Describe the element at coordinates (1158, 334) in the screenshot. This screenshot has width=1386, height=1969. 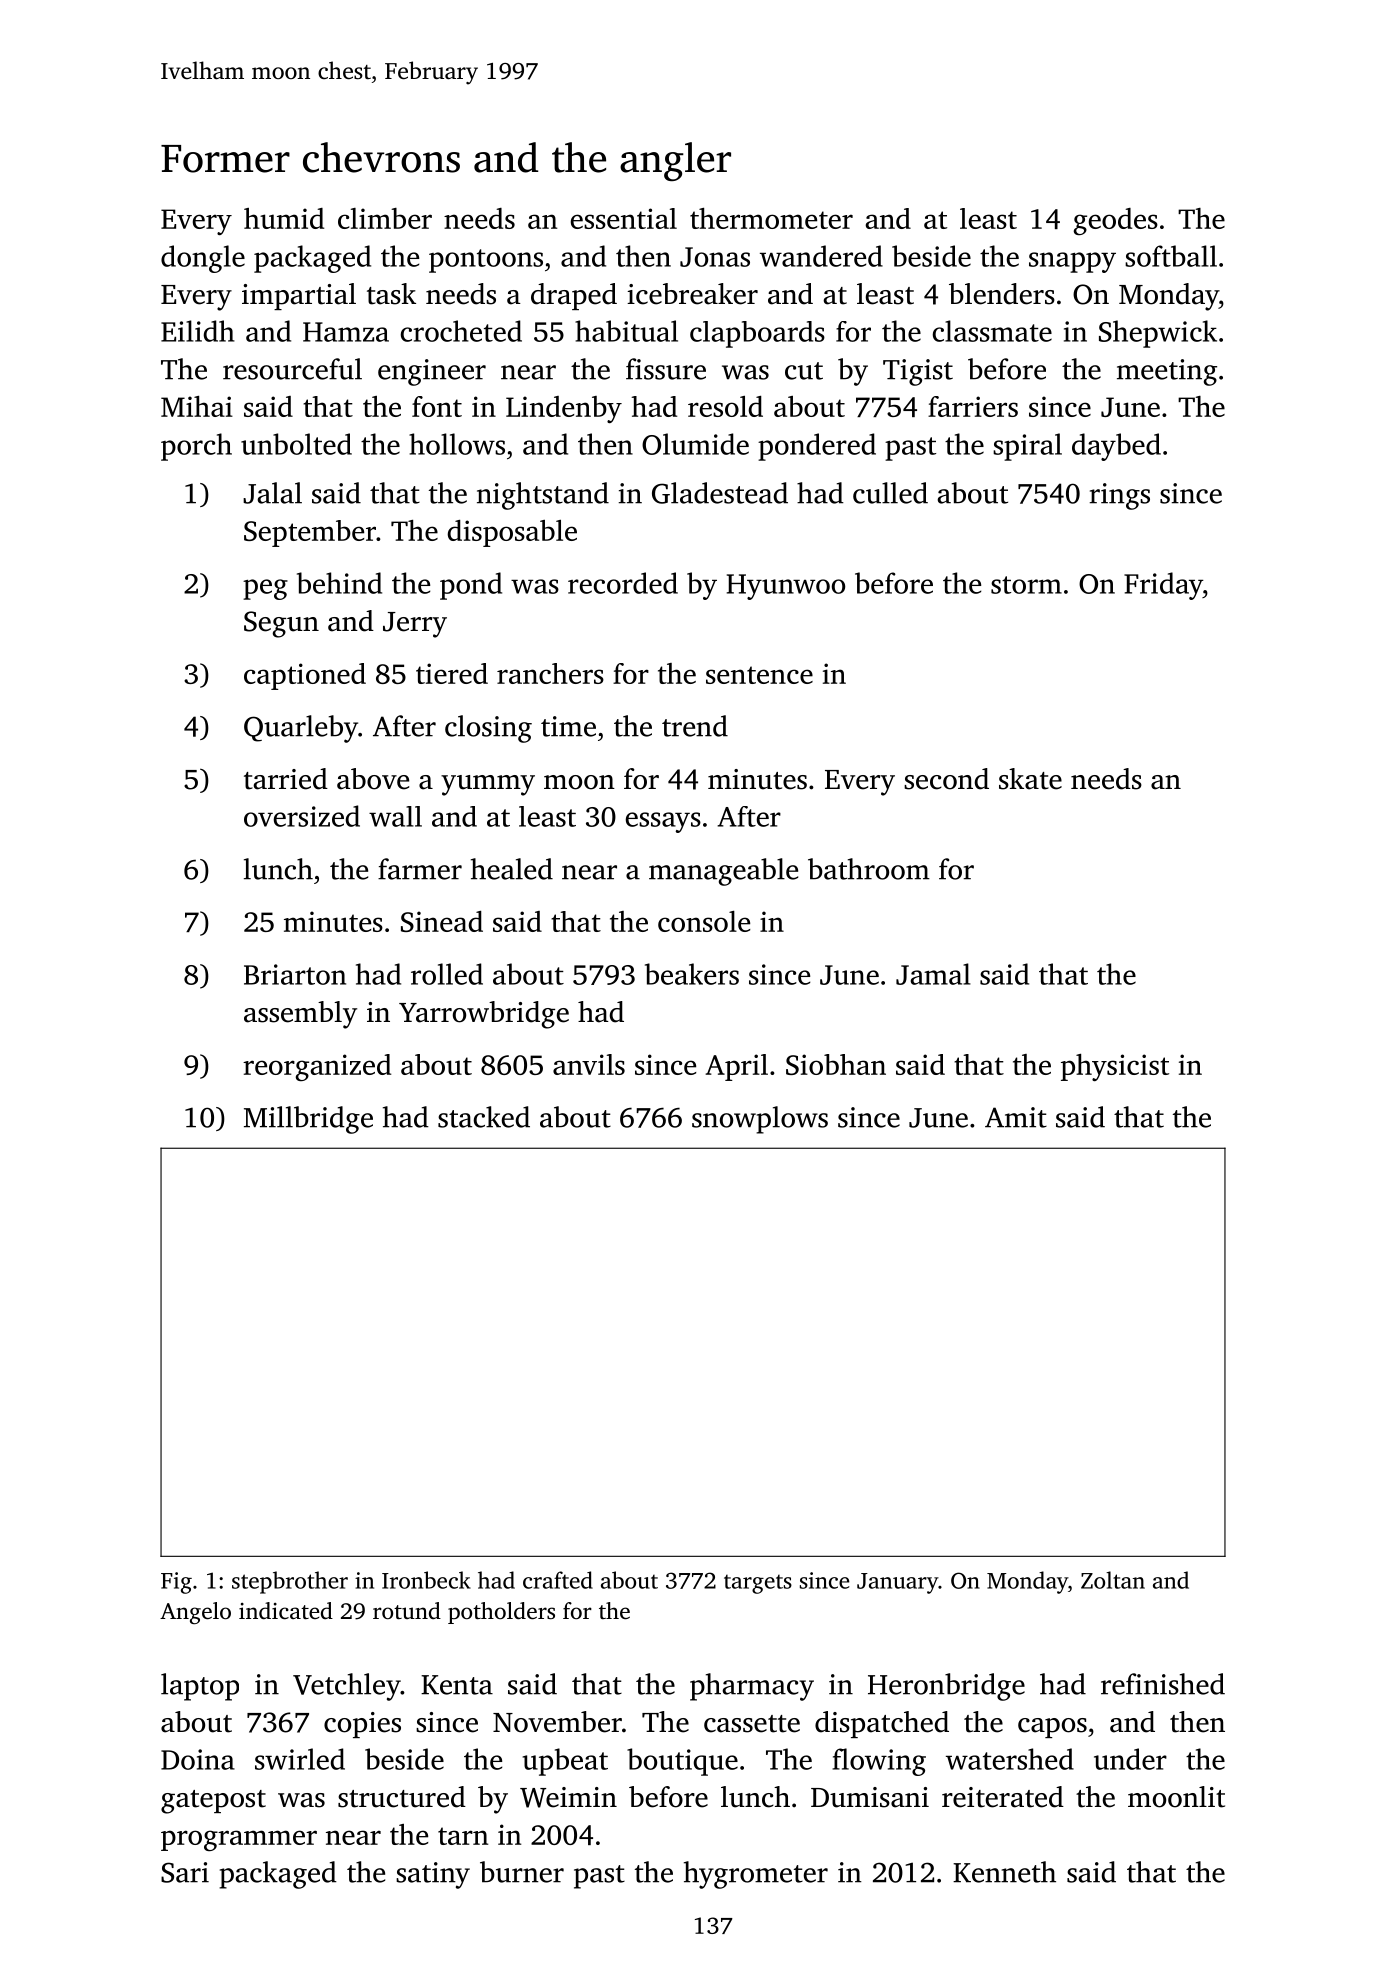
I see `Shepwick` at that location.
